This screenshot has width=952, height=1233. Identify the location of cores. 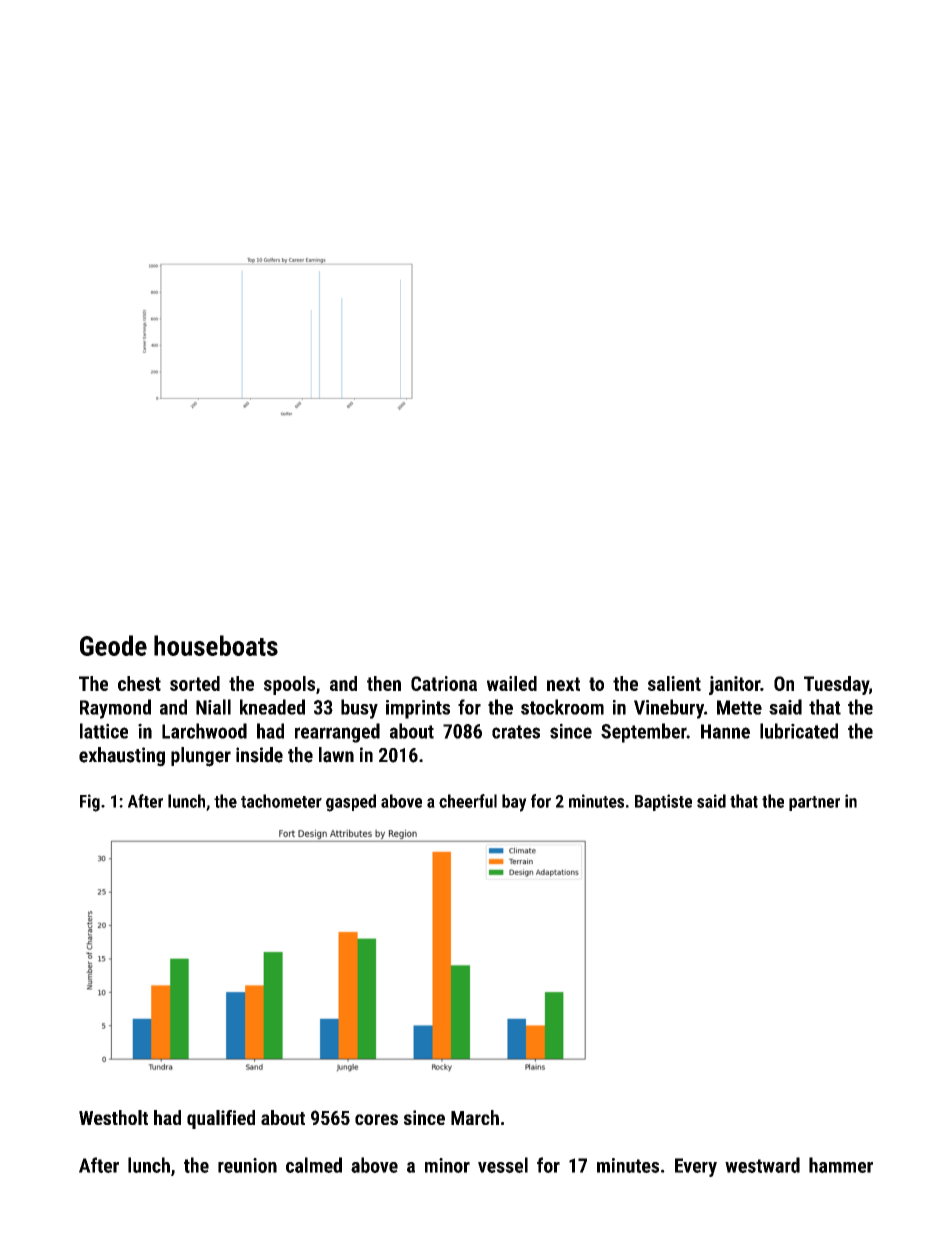
(376, 1119).
